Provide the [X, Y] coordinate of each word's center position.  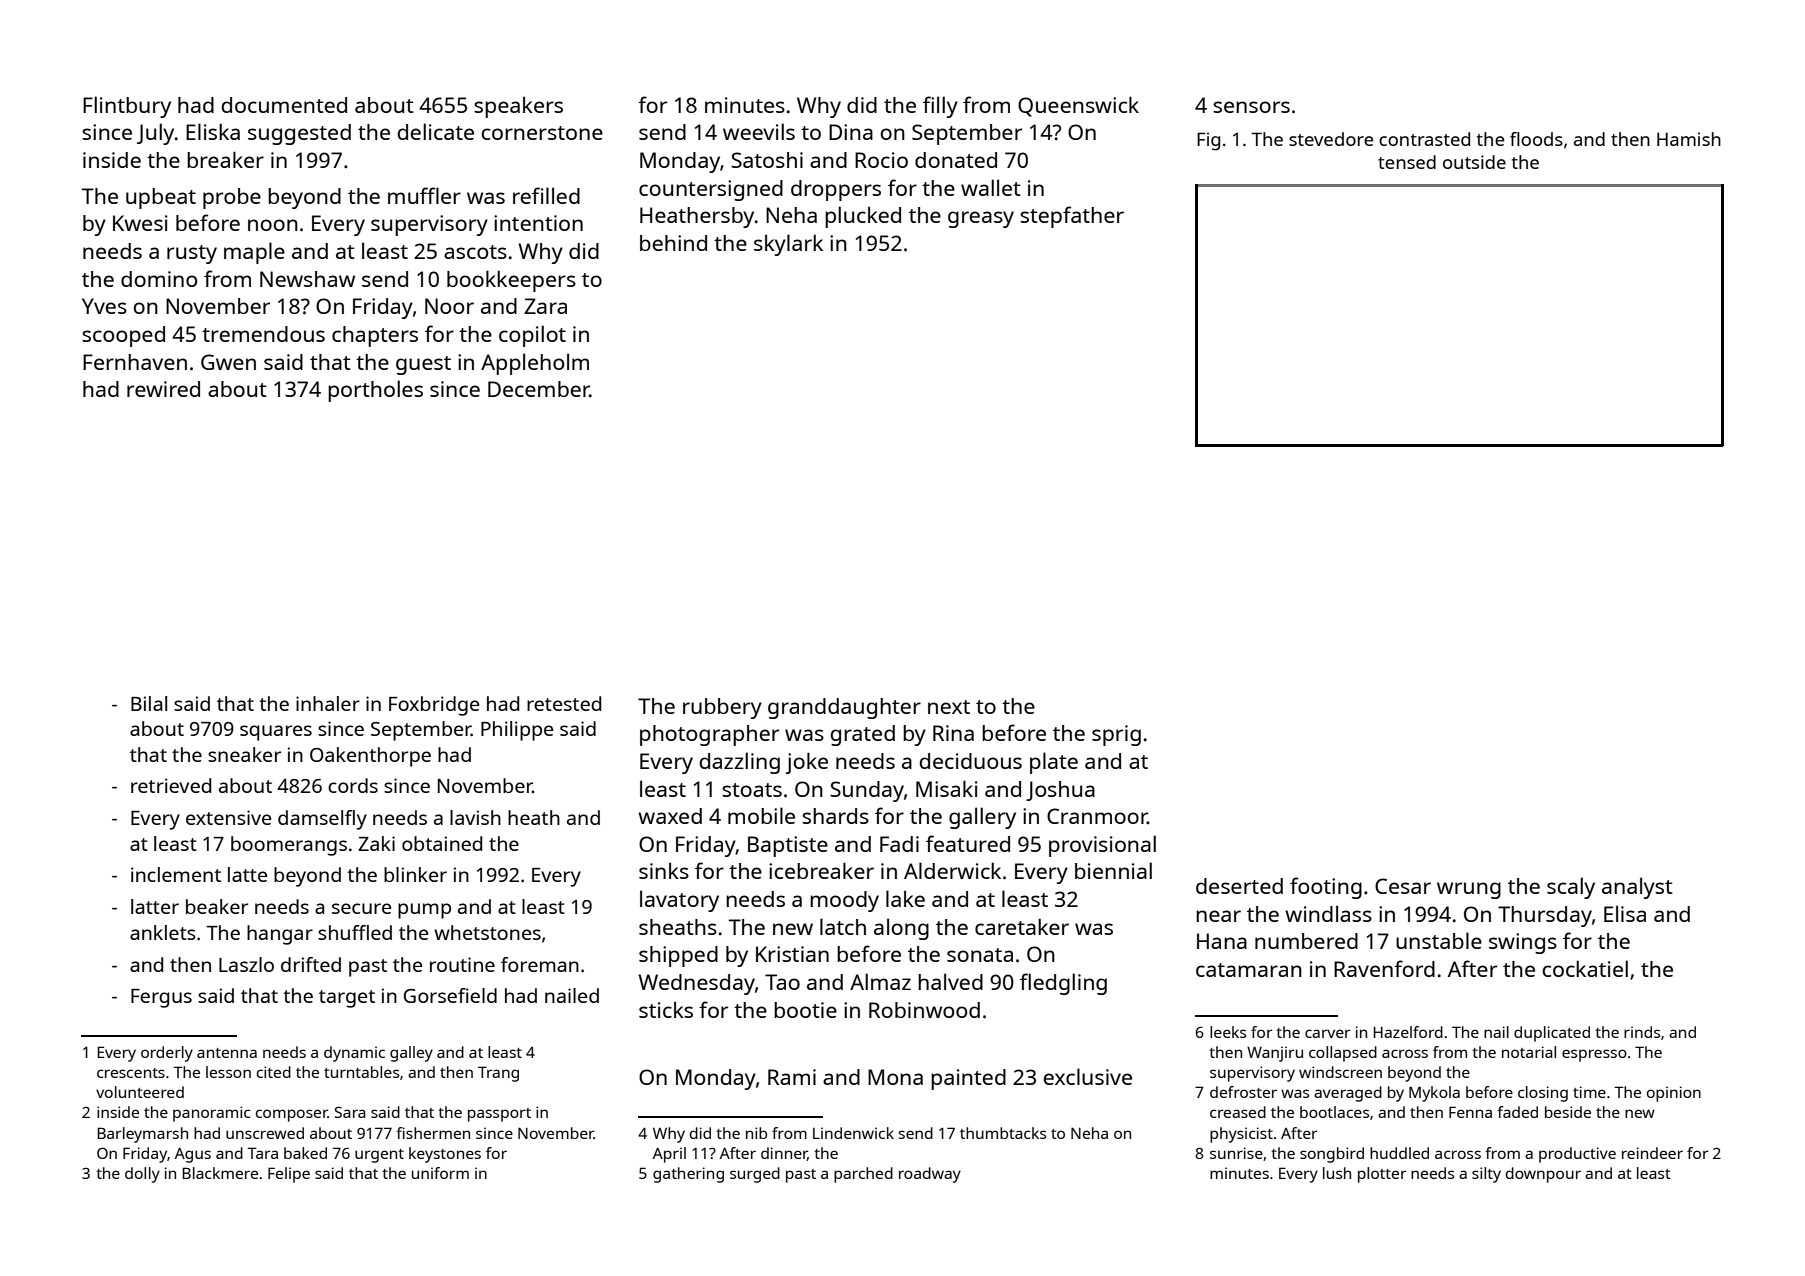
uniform [440, 1173]
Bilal [149, 703]
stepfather [1072, 217]
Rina [953, 733]
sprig [1116, 735]
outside [1474, 162]
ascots [475, 252]
